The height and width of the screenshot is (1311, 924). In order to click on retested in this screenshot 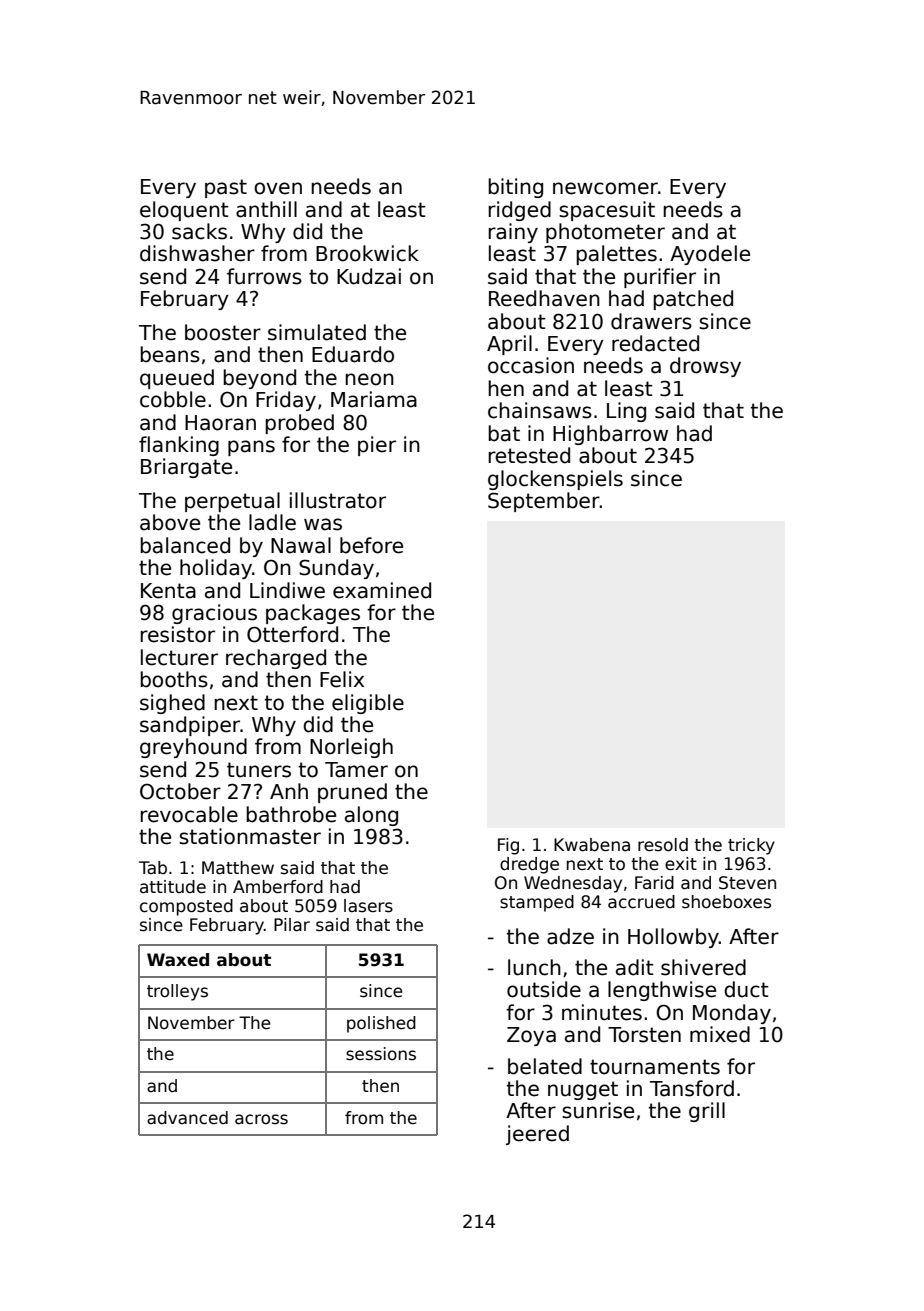, I will do `click(529, 455)`.
